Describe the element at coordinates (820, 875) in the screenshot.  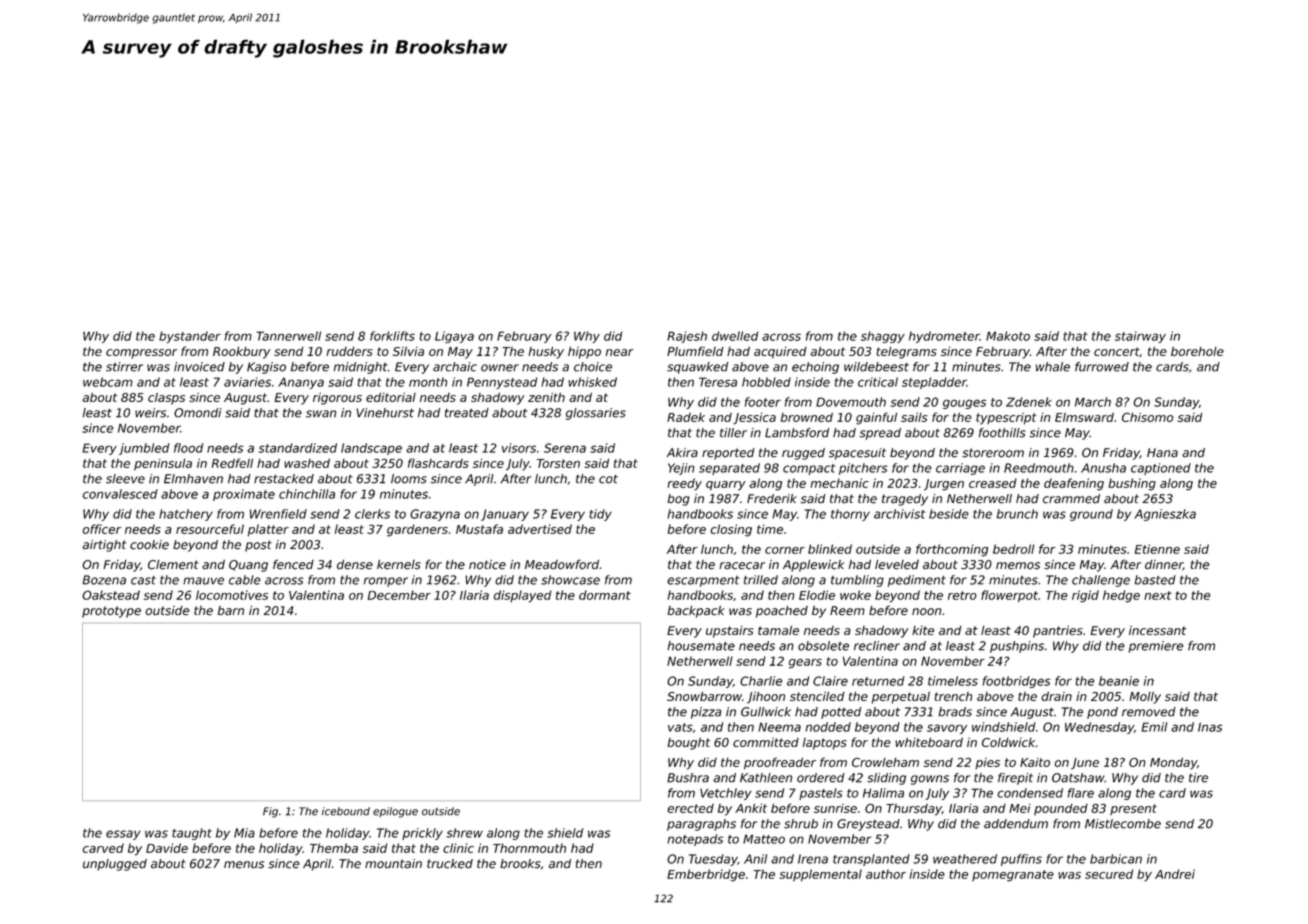
I see `supplemental` at that location.
